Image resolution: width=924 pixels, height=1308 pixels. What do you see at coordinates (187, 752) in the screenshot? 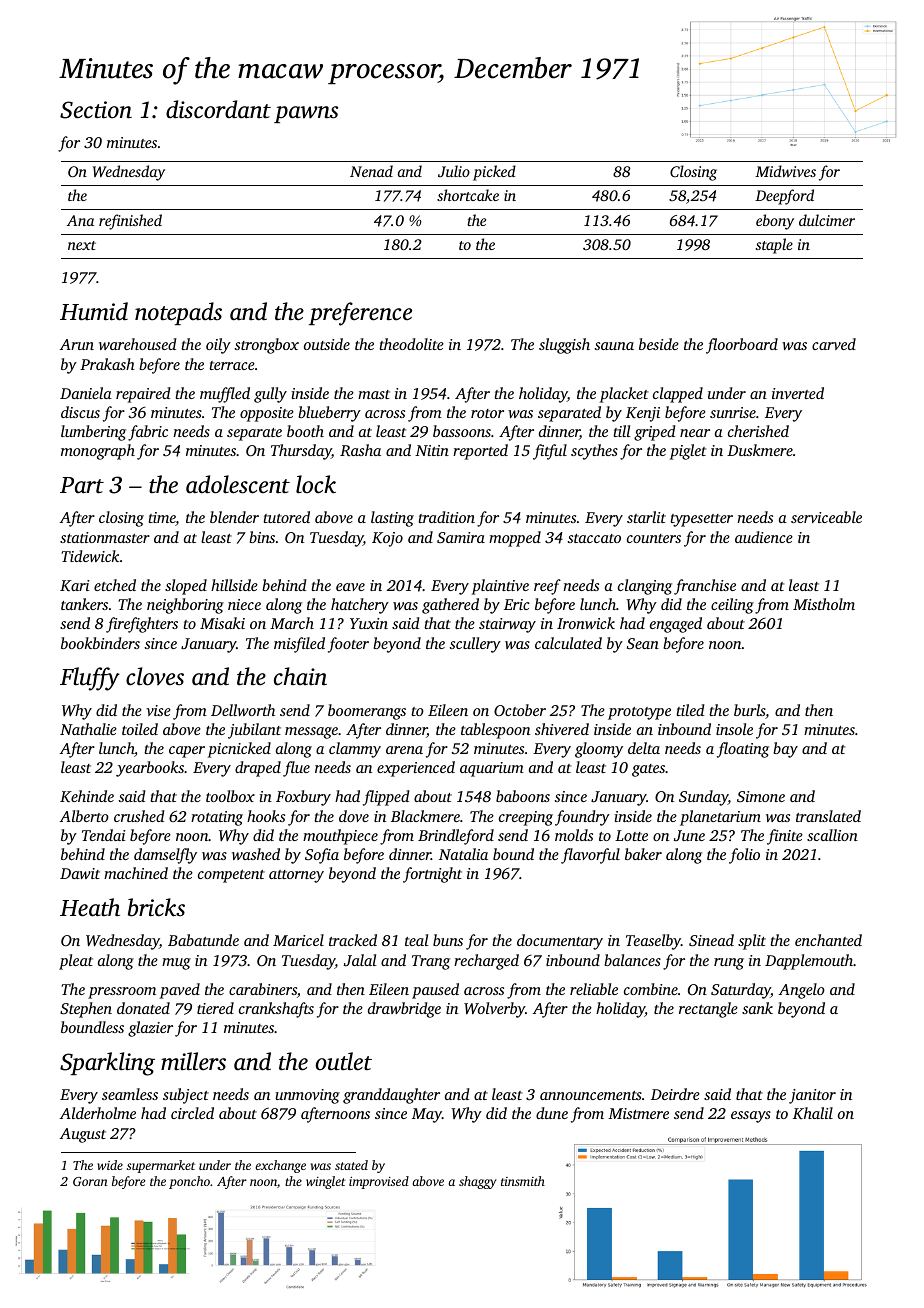
I see `caper` at bounding box center [187, 752].
